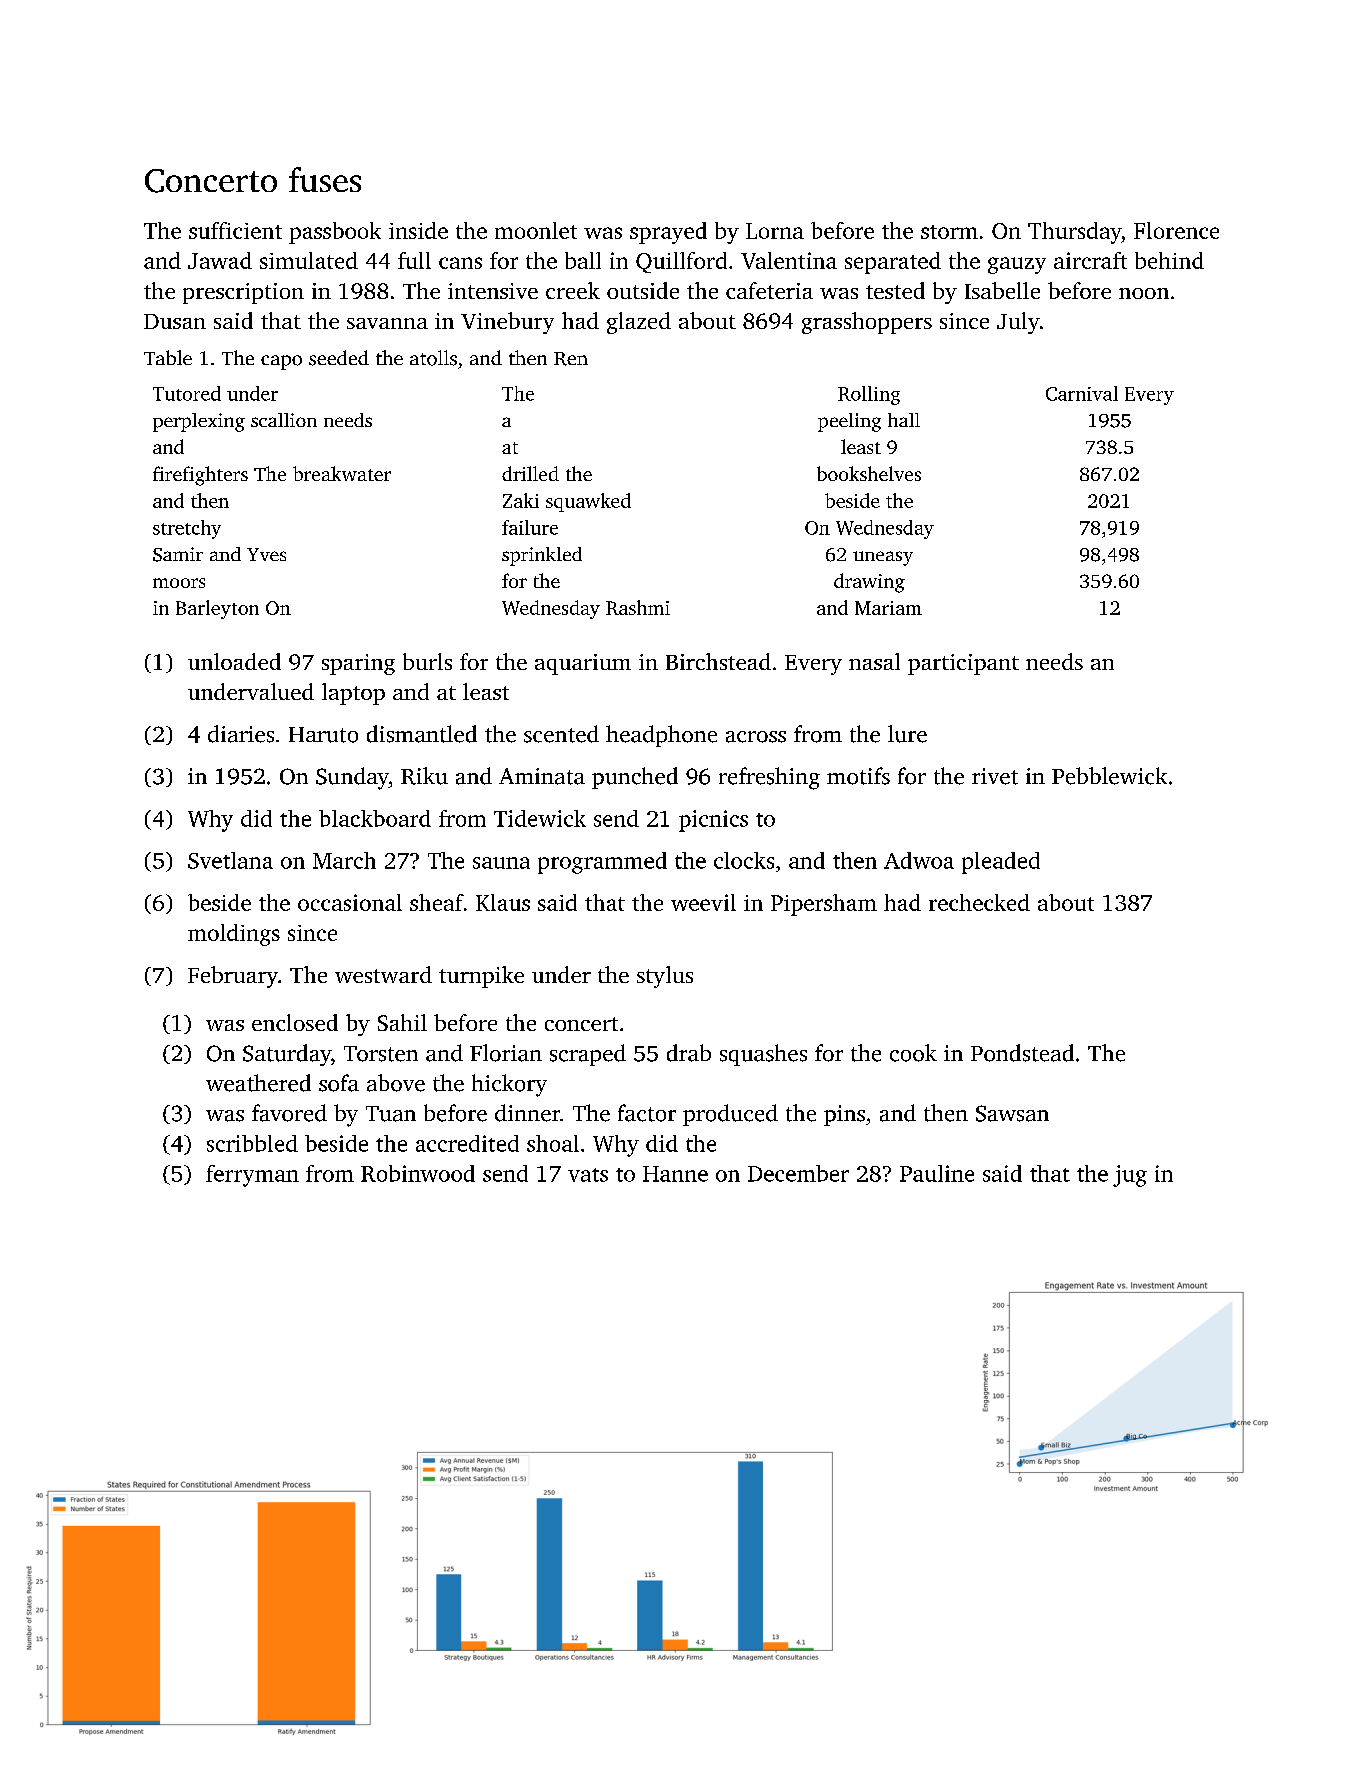 Image resolution: width=1372 pixels, height=1775 pixels. What do you see at coordinates (675, 1174) in the image?
I see `Hanne` at bounding box center [675, 1174].
